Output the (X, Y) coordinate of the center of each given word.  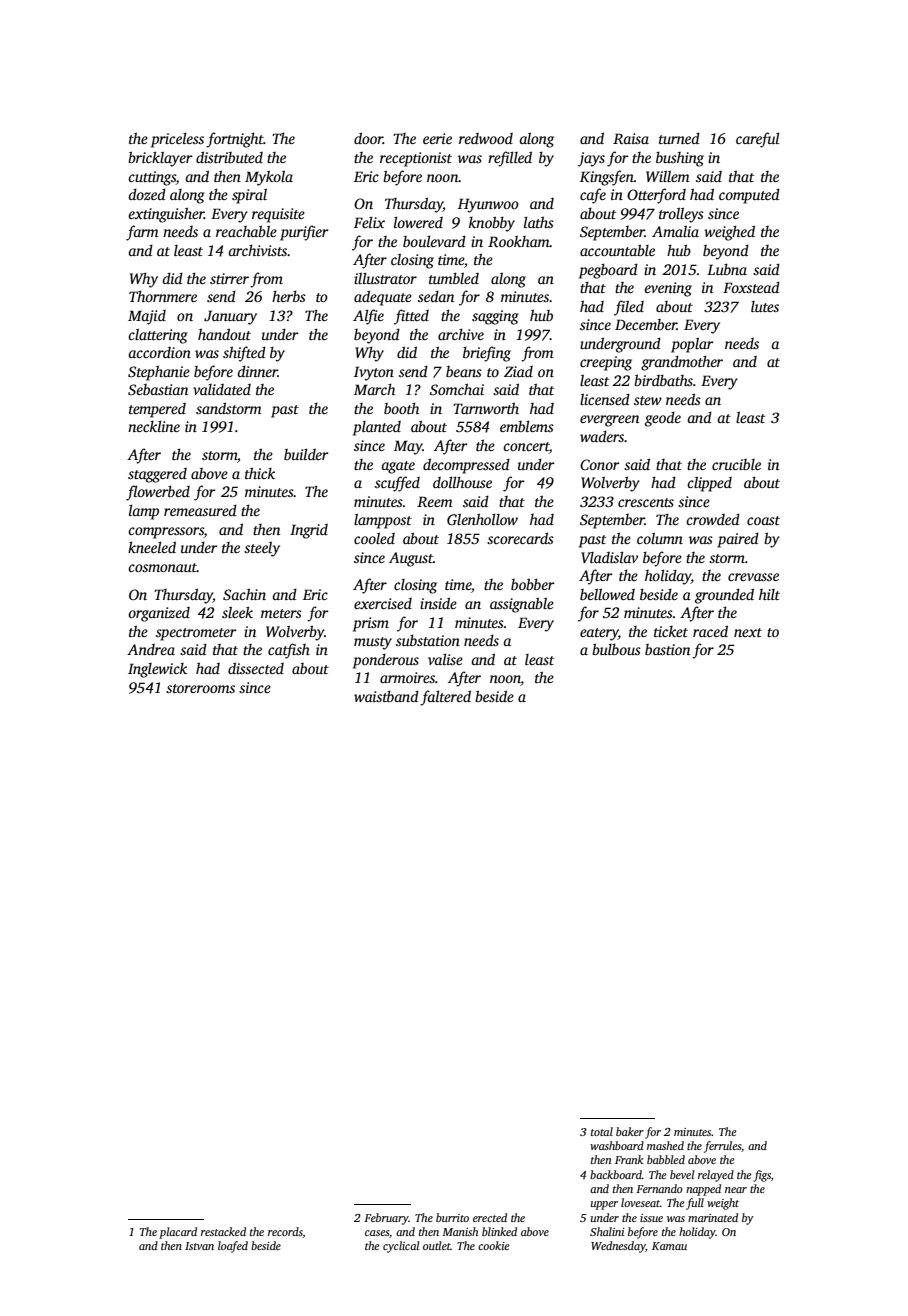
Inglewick (157, 670)
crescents (646, 502)
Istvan (199, 1246)
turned (679, 138)
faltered (445, 698)
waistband (386, 696)
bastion (667, 649)
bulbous (616, 649)
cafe (593, 196)
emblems (527, 426)
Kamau (669, 1246)
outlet (437, 1245)
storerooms (200, 688)
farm (142, 233)
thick (260, 473)
